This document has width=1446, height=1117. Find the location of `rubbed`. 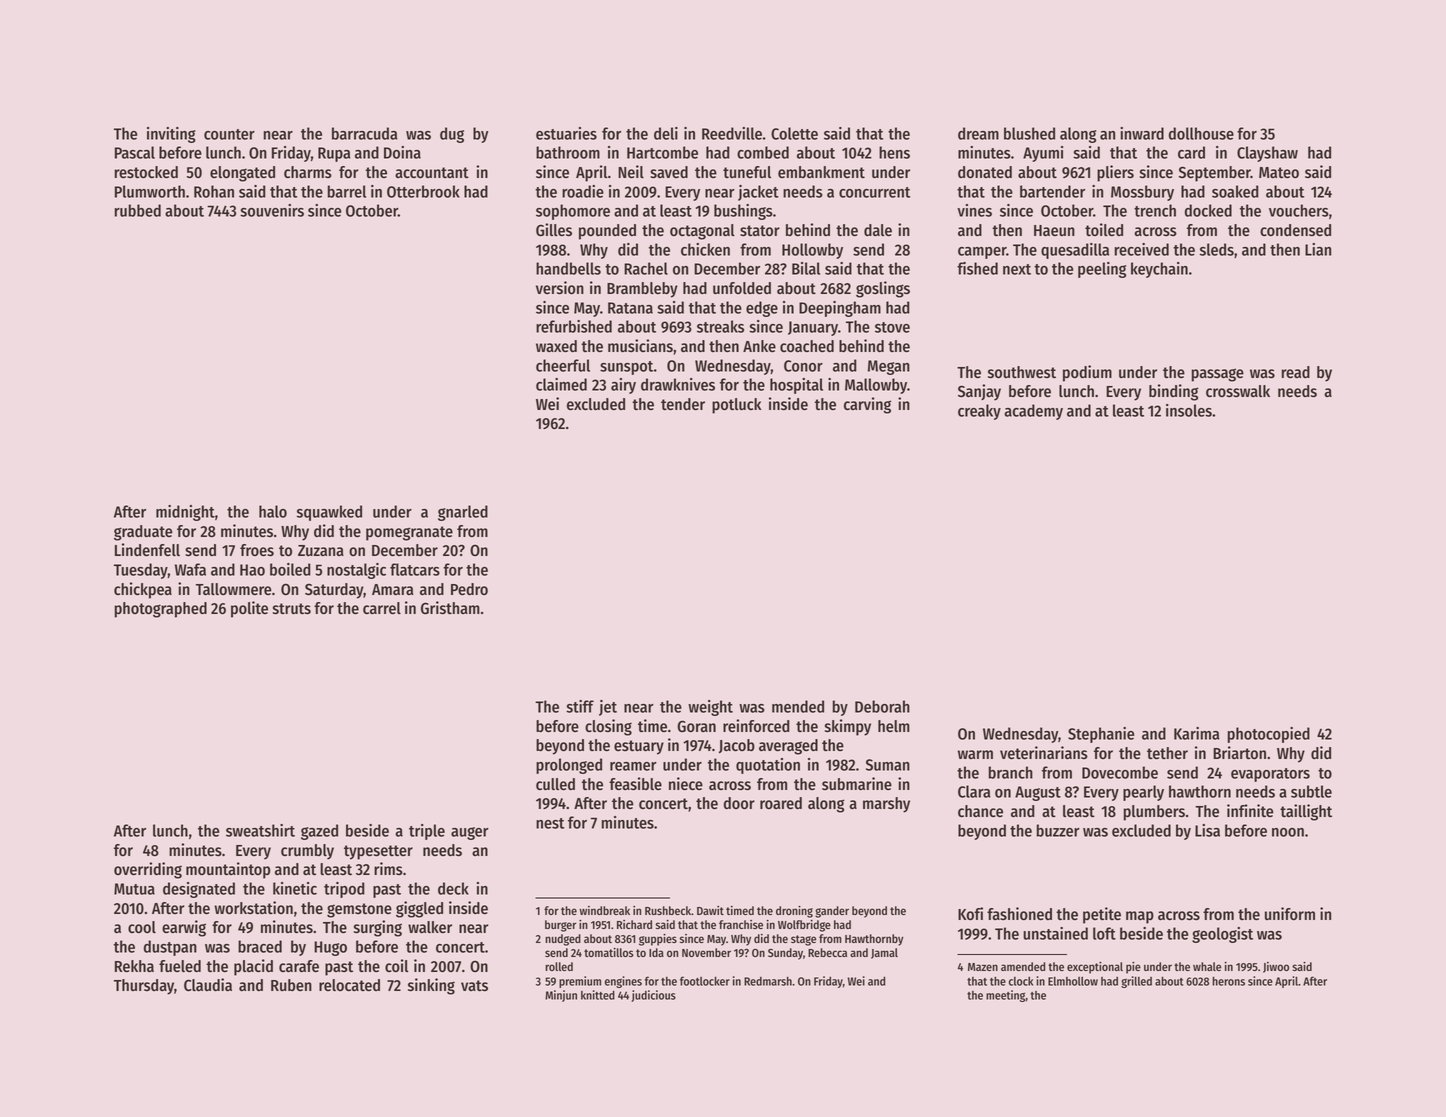

rubbed is located at coordinates (138, 210).
